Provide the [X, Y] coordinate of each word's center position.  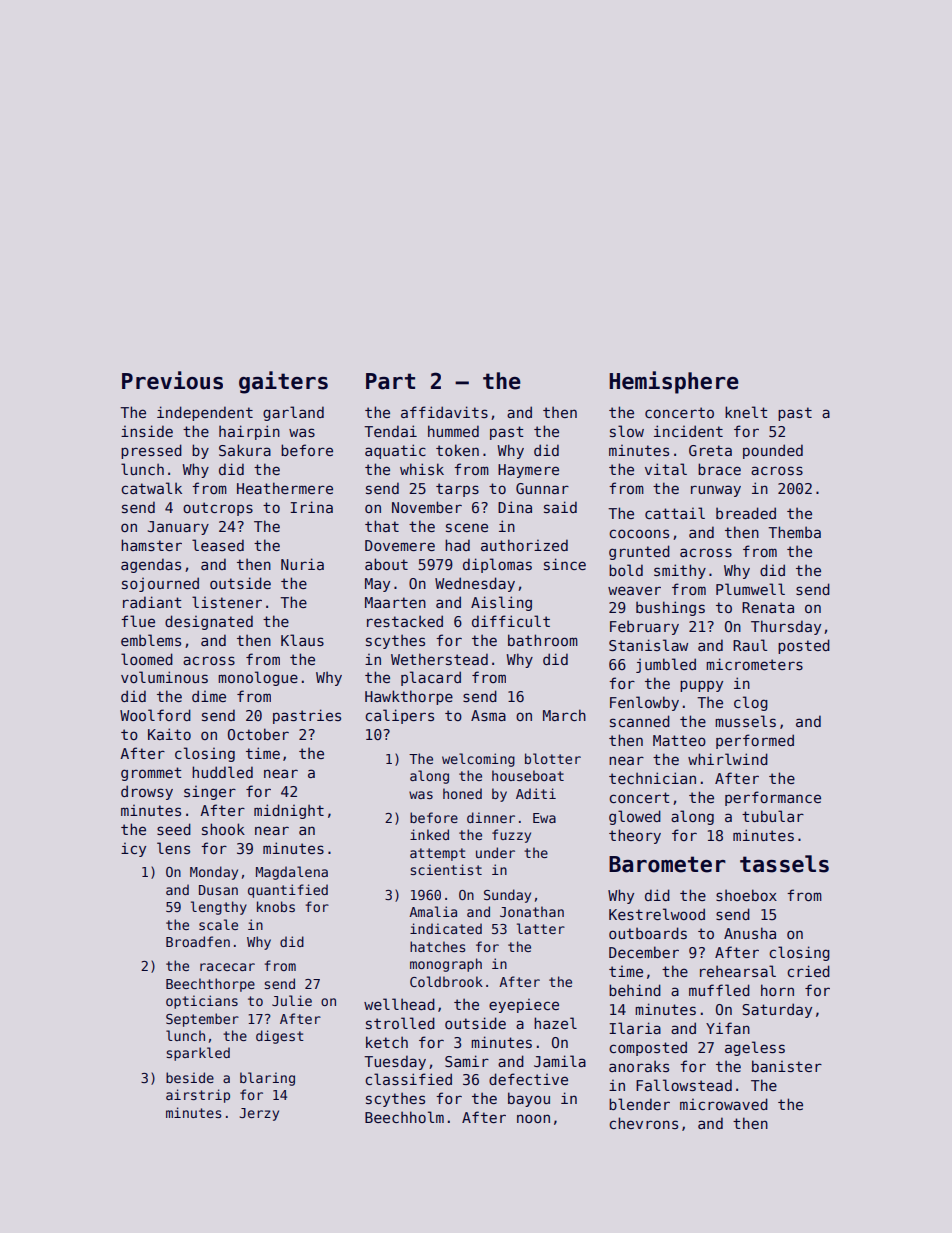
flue [138, 621]
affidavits [444, 412]
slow [627, 431]
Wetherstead [439, 659]
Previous [172, 380]
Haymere [528, 471]
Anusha [750, 933]
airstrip [198, 1096]
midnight [289, 811]
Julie [292, 1000]
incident [688, 431]
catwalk [151, 488]
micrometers [754, 664]
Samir [467, 1061]
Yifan [728, 1028]
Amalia [433, 911]
